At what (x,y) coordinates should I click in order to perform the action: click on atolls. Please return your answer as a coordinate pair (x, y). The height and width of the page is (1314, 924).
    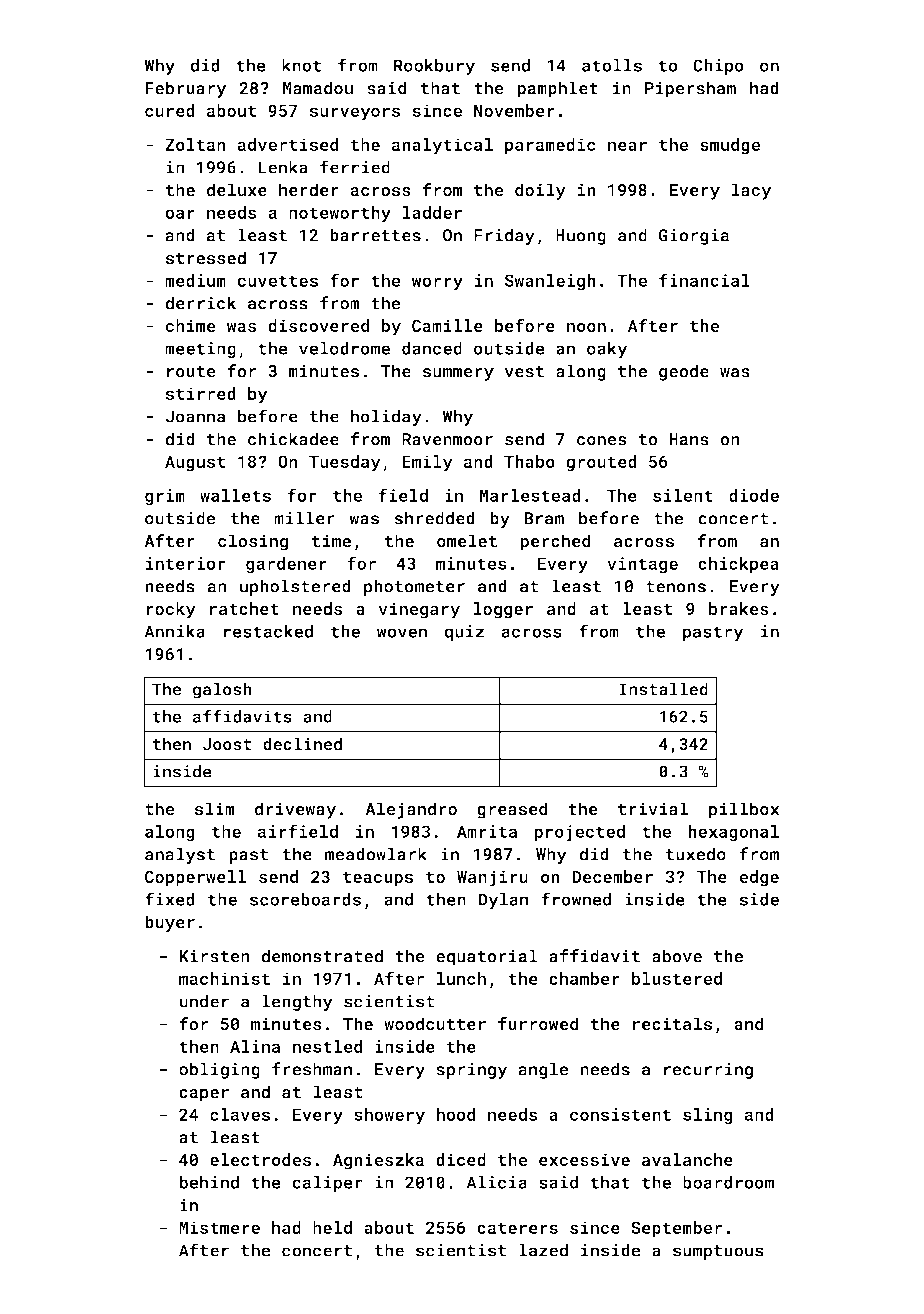
    Looking at the image, I should click on (612, 65).
